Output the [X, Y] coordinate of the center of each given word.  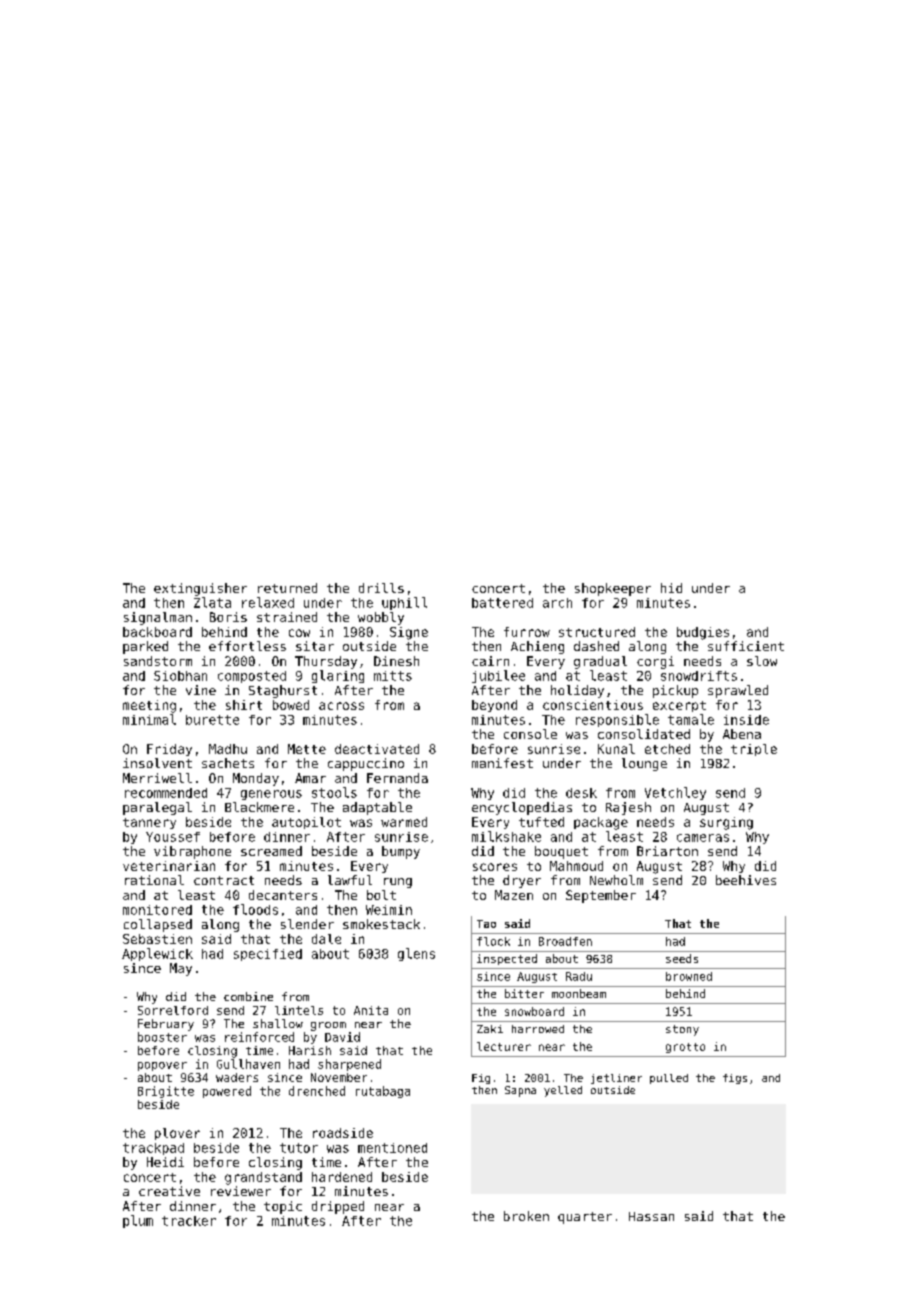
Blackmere [259, 807]
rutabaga [383, 1092]
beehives [746, 880]
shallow [278, 1023]
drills [381, 588]
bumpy [401, 852]
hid [671, 588]
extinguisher [200, 589]
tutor [299, 1148]
